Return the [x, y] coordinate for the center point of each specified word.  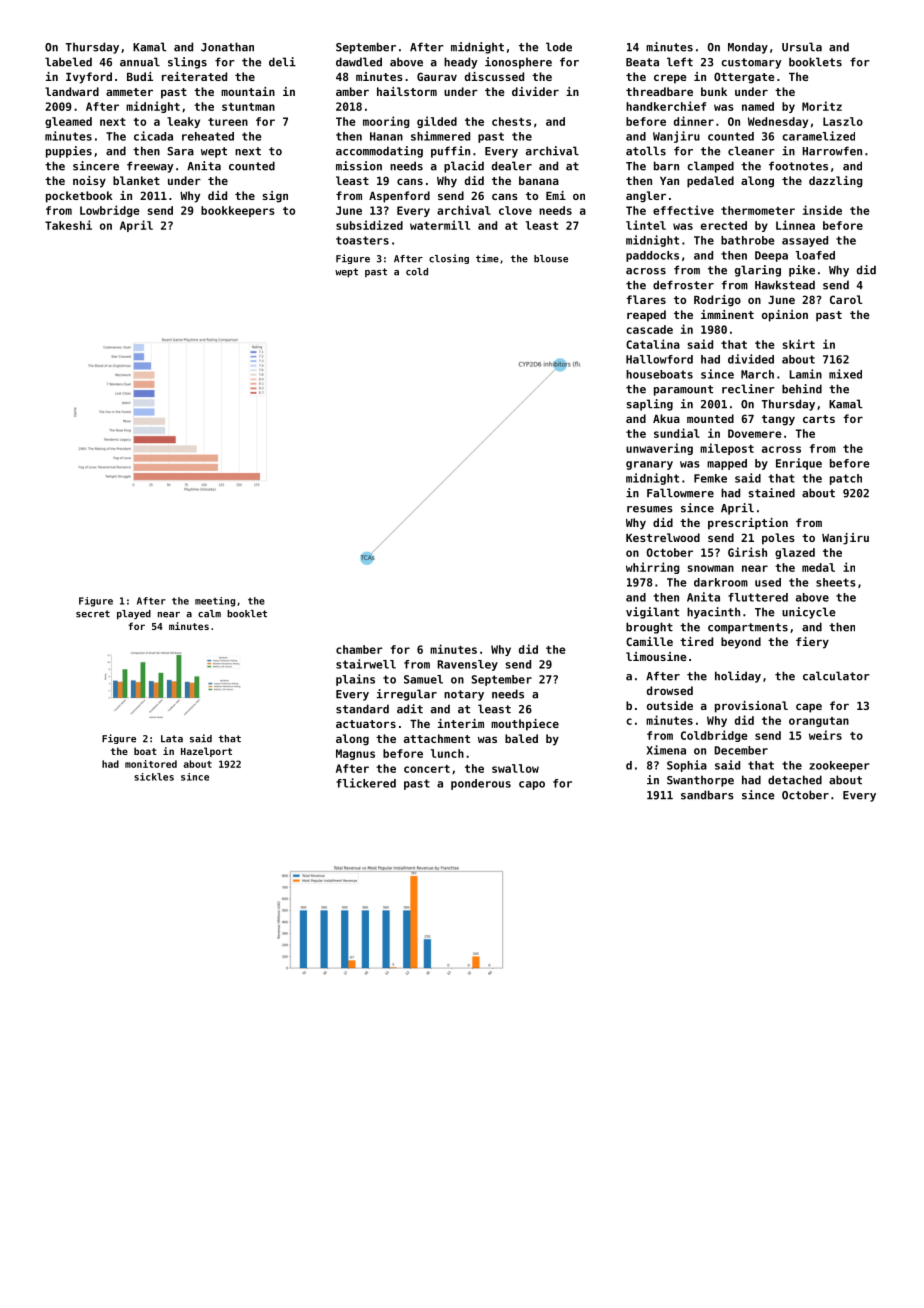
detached [795, 780]
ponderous [481, 784]
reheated [208, 136]
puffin [450, 152]
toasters [362, 240]
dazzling [836, 182]
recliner [748, 389]
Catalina [653, 344]
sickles [154, 777]
